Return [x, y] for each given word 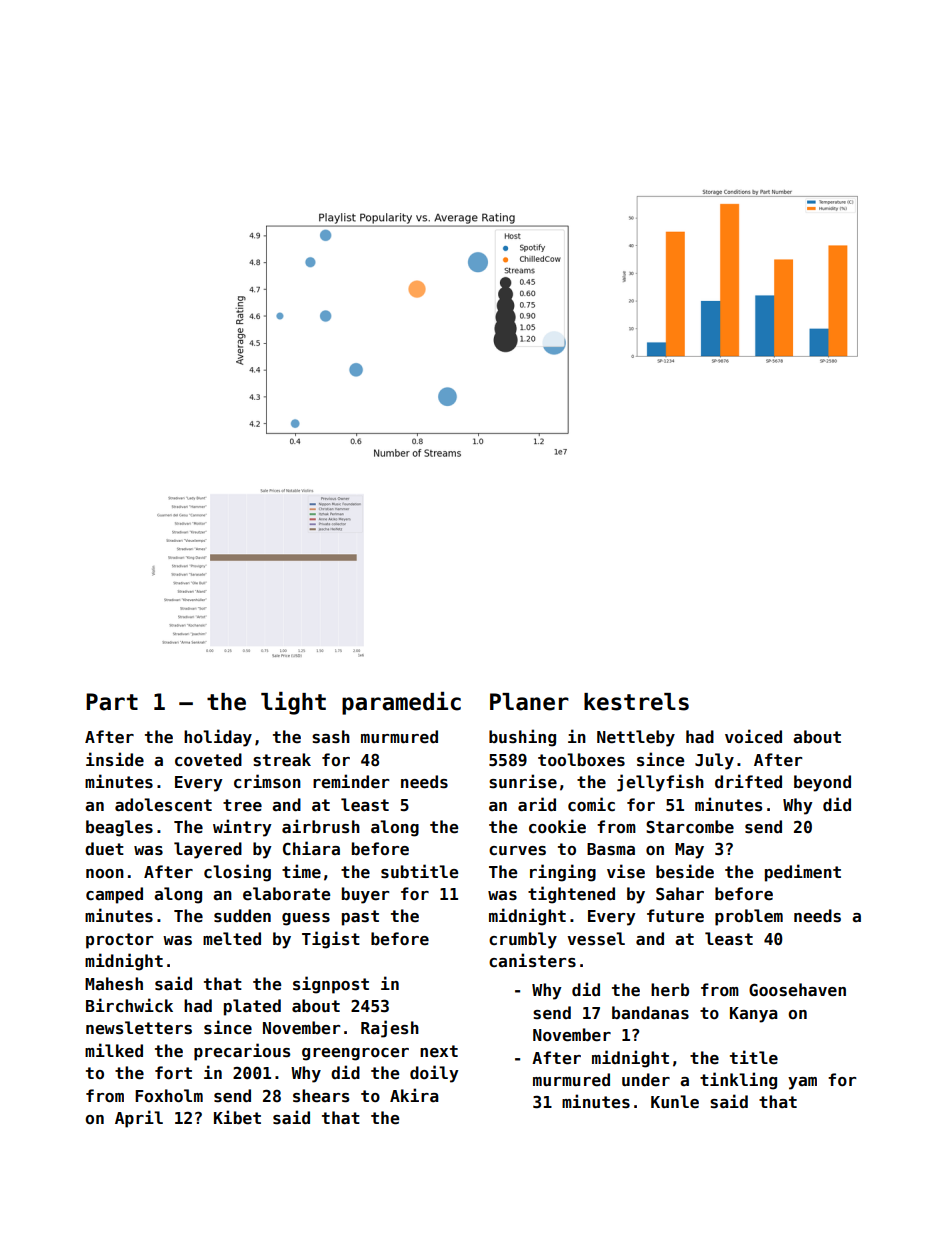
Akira [414, 1095]
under [646, 1080]
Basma [611, 849]
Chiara [311, 848]
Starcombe [690, 827]
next [439, 1051]
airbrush [321, 826]
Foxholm [169, 1095]
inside [115, 759]
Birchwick [129, 1005]
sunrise [523, 781]
